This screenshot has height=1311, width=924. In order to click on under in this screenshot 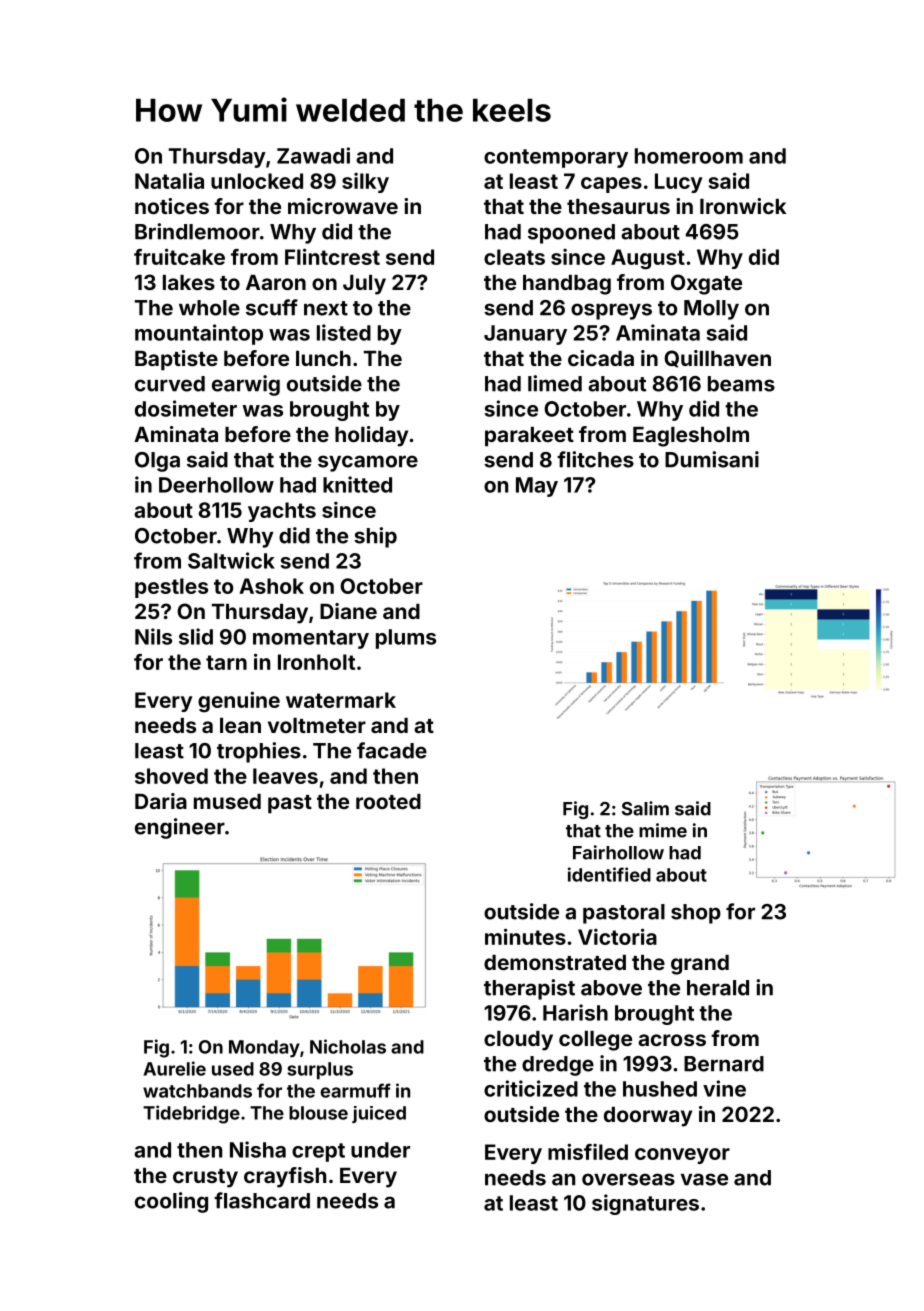, I will do `click(380, 1150)`.
